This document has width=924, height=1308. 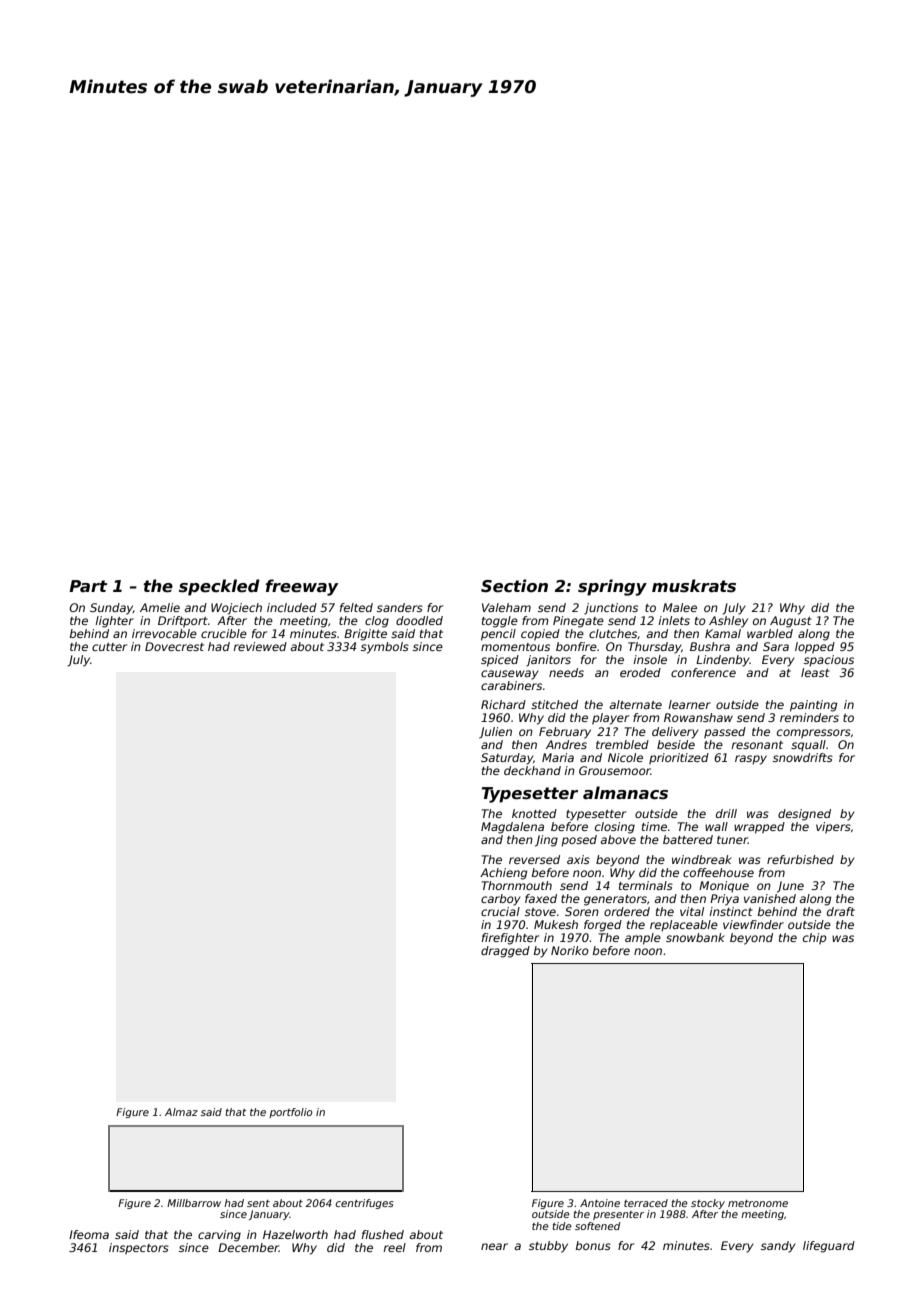 What do you see at coordinates (494, 1246) in the document?
I see `near` at bounding box center [494, 1246].
